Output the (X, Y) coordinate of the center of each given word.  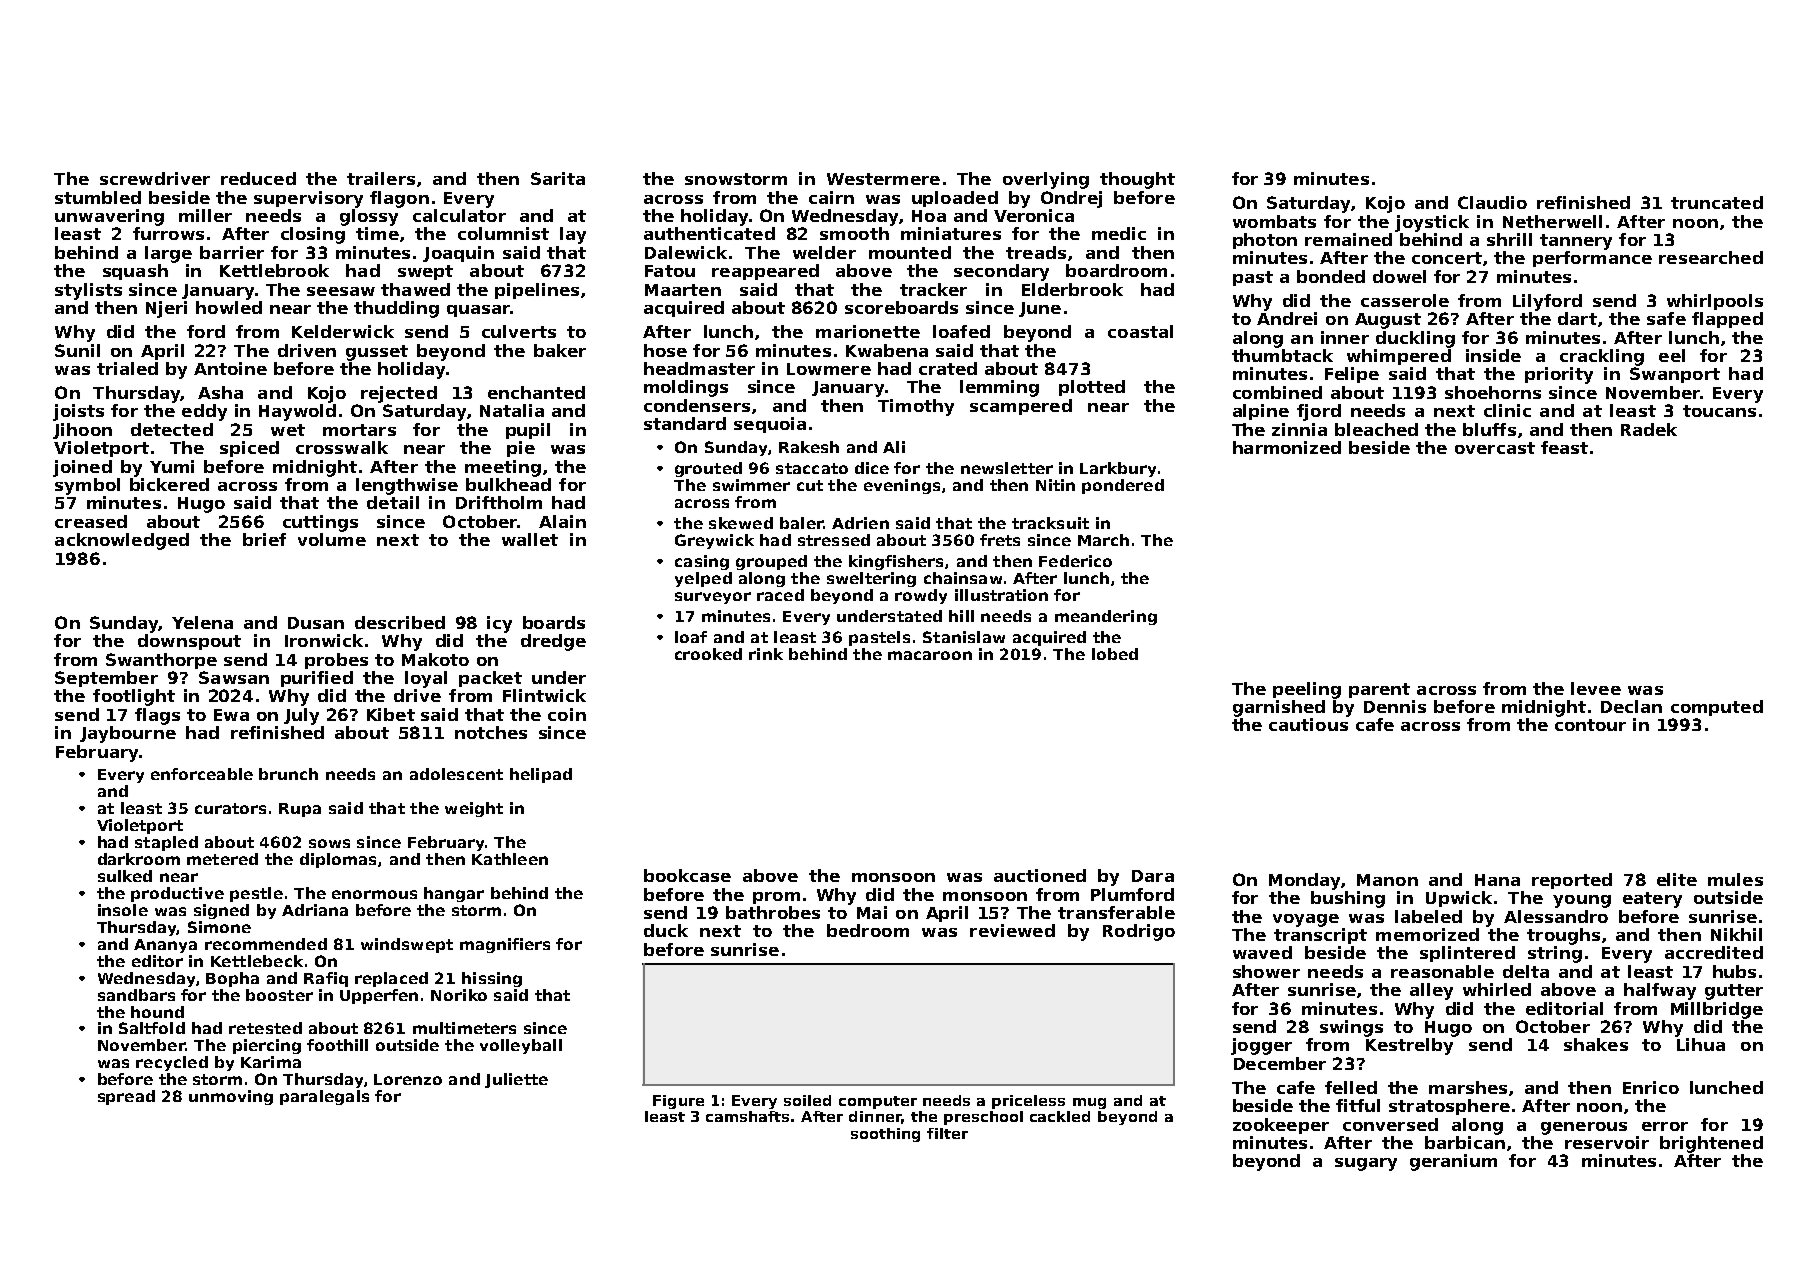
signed (221, 911)
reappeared (765, 272)
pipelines (537, 291)
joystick (1432, 223)
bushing (1348, 899)
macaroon (930, 655)
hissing (492, 979)
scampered (1021, 407)
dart (1577, 318)
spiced (249, 449)
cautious (1308, 724)
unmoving (231, 1097)
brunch (288, 774)
